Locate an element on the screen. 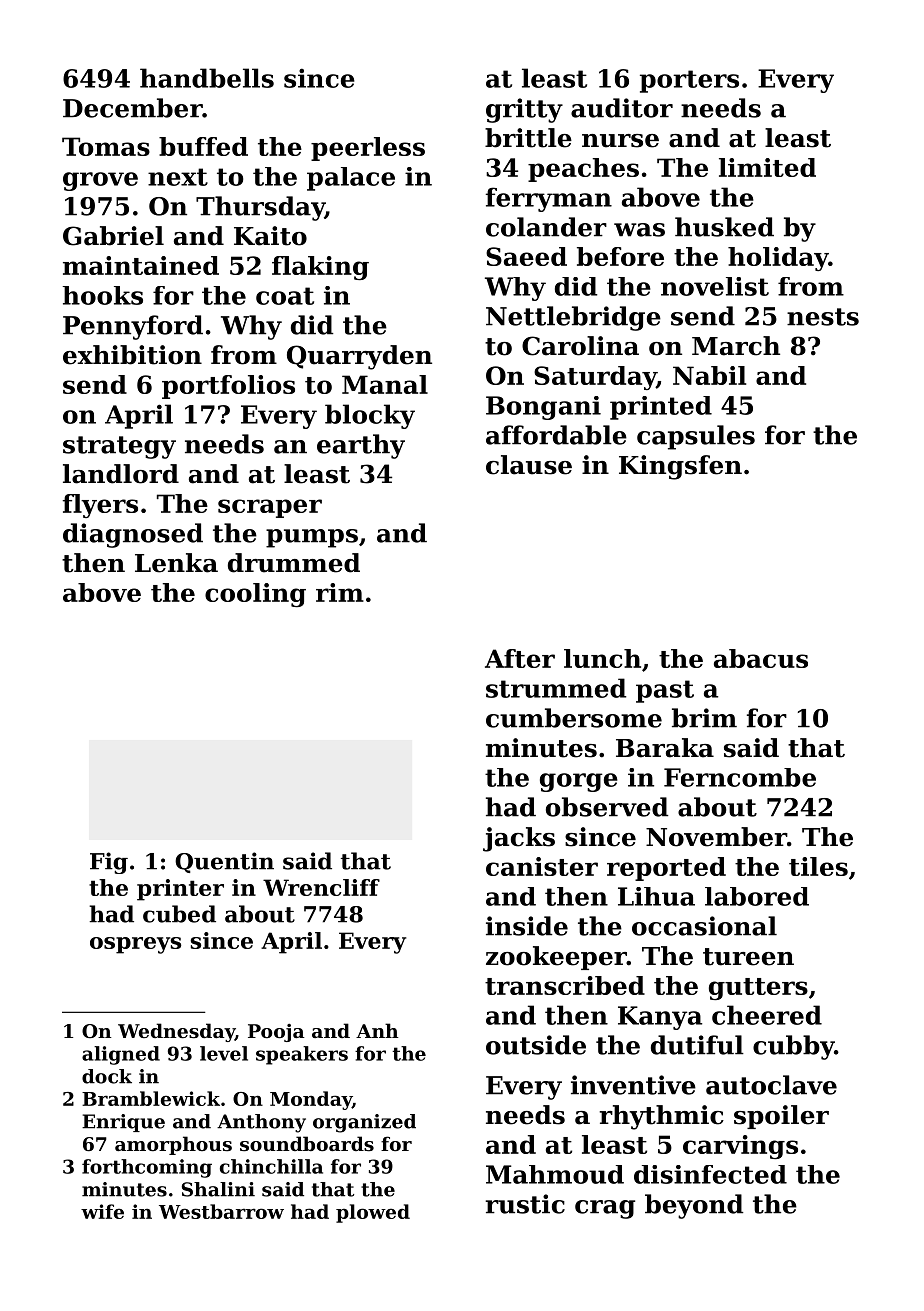 The image size is (924, 1311). nests is located at coordinates (823, 317).
